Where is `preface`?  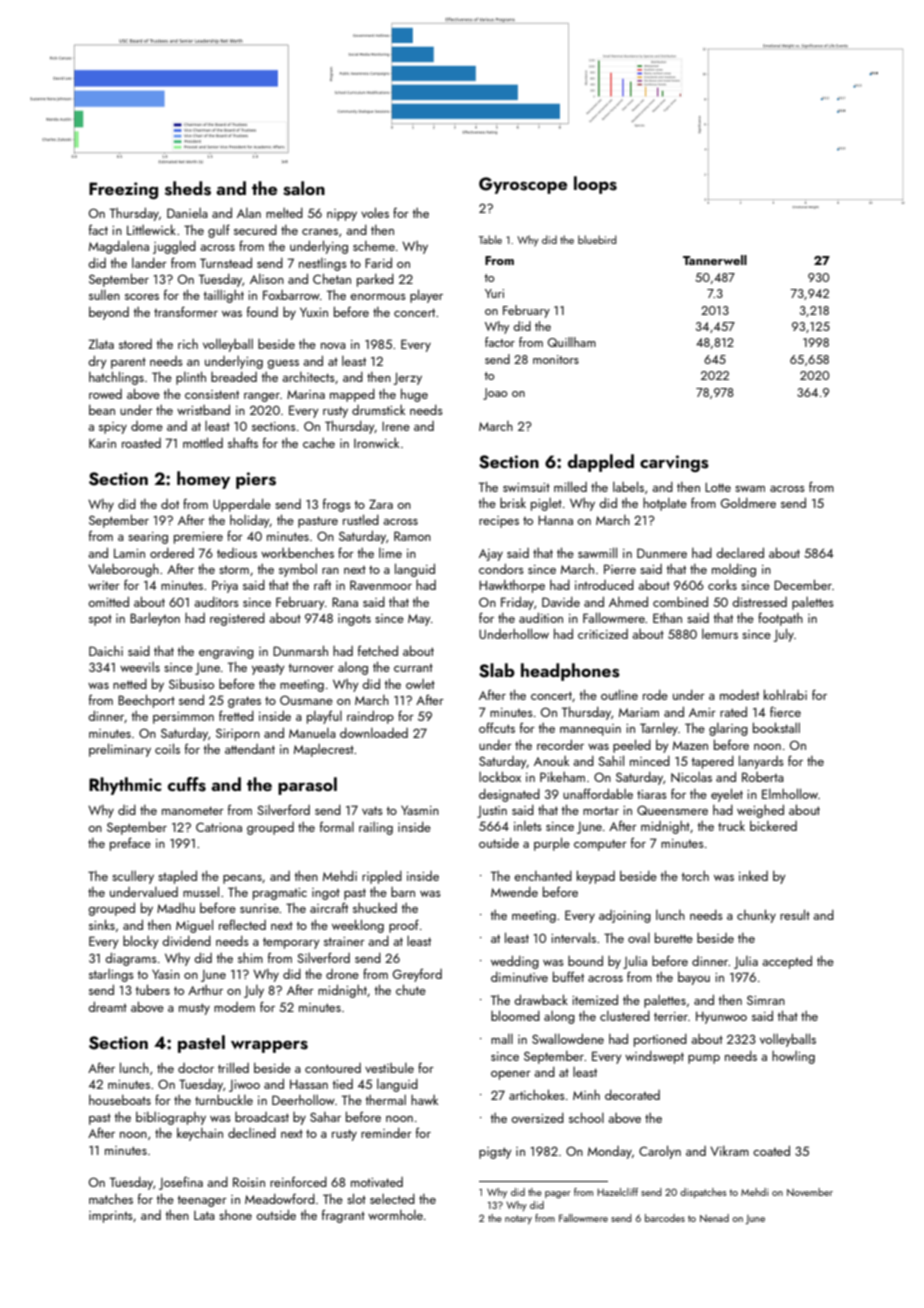 preface is located at coordinates (130, 844).
